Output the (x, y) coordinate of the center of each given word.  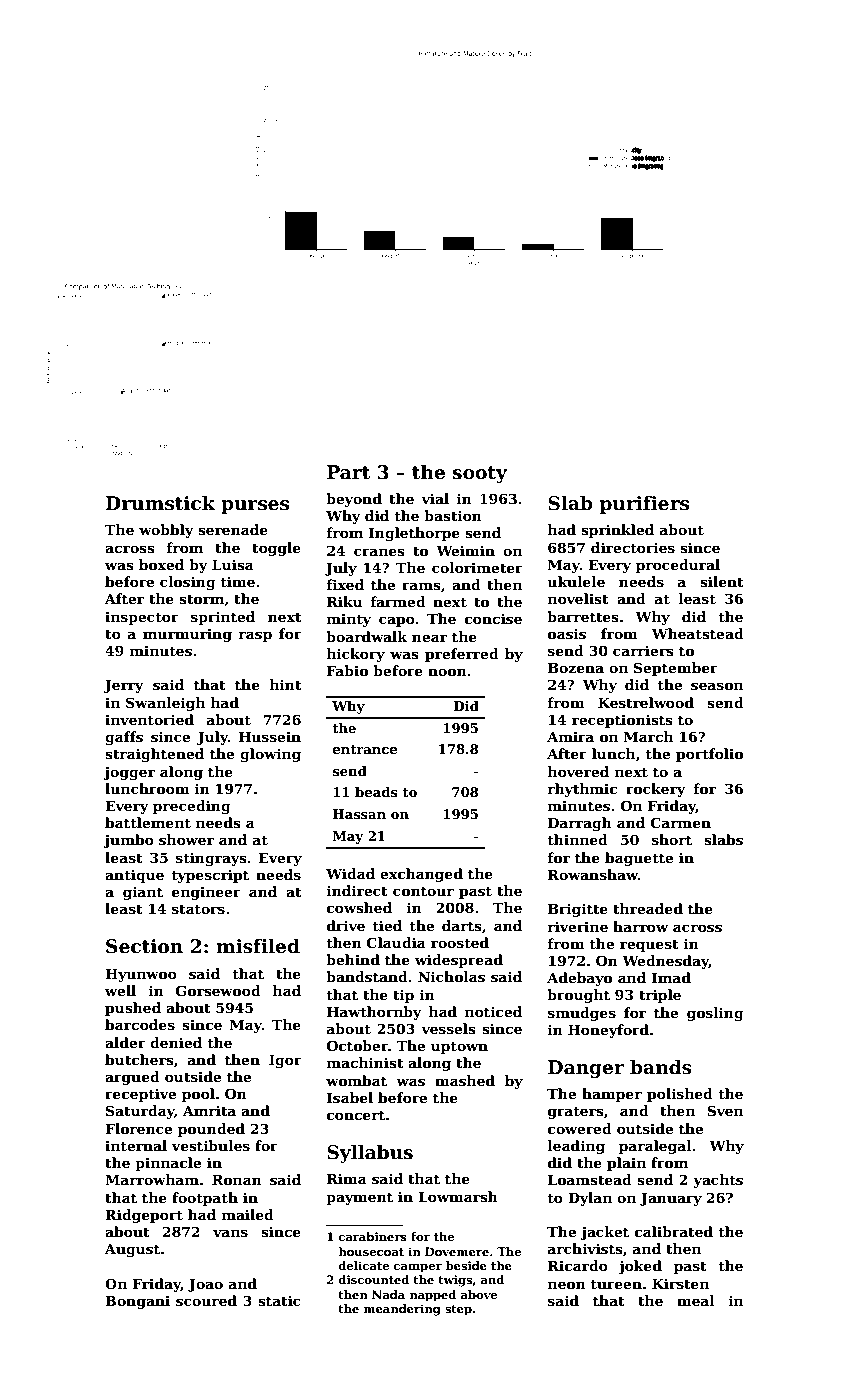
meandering (402, 1310)
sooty (479, 474)
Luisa (233, 564)
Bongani (137, 1302)
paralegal (655, 1147)
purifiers (644, 504)
